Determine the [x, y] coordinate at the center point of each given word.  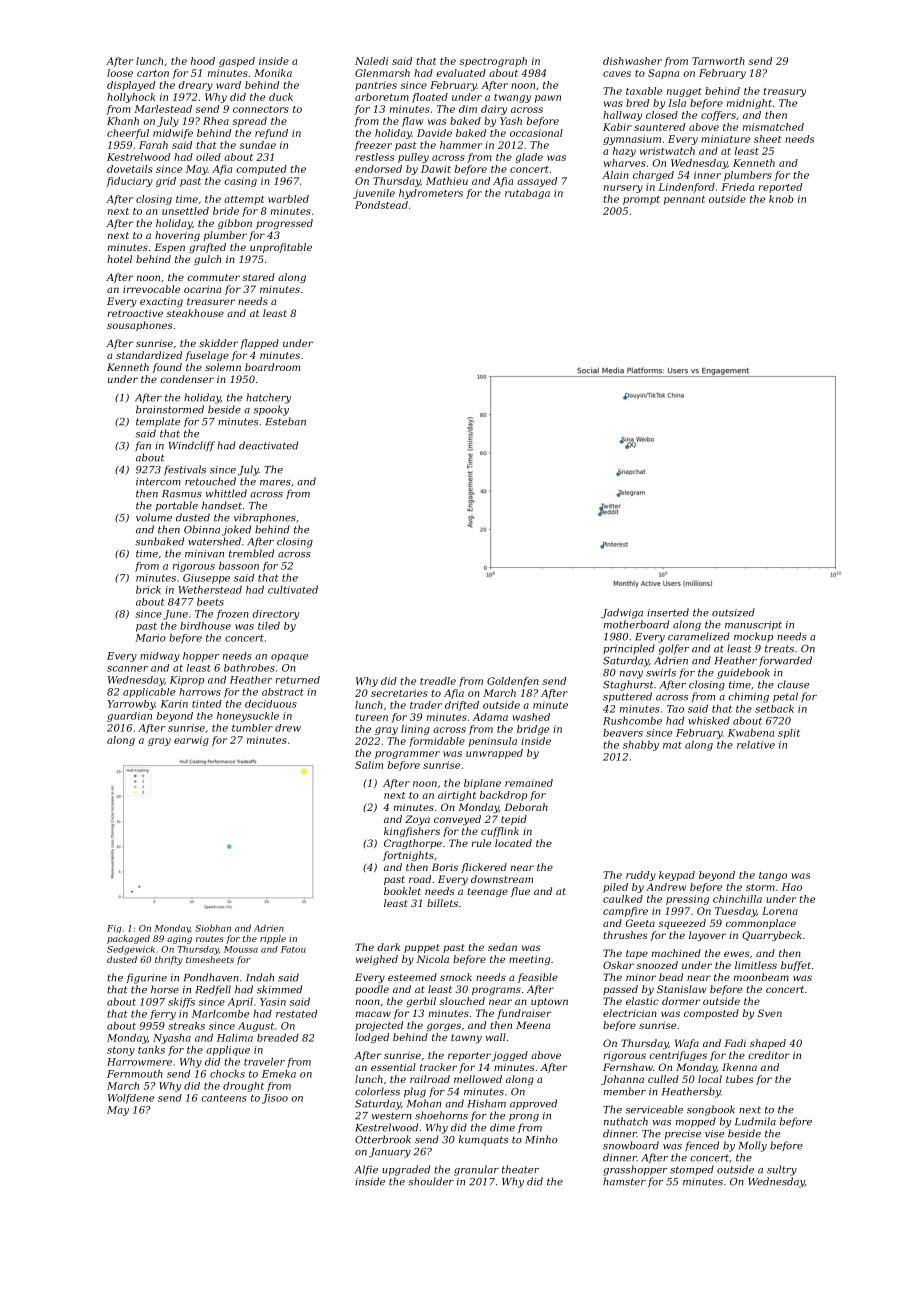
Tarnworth [718, 61]
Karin [174, 704]
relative [756, 745]
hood [203, 61]
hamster [624, 1181]
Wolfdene [131, 1099]
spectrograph [493, 62]
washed [531, 717]
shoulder [431, 1181]
